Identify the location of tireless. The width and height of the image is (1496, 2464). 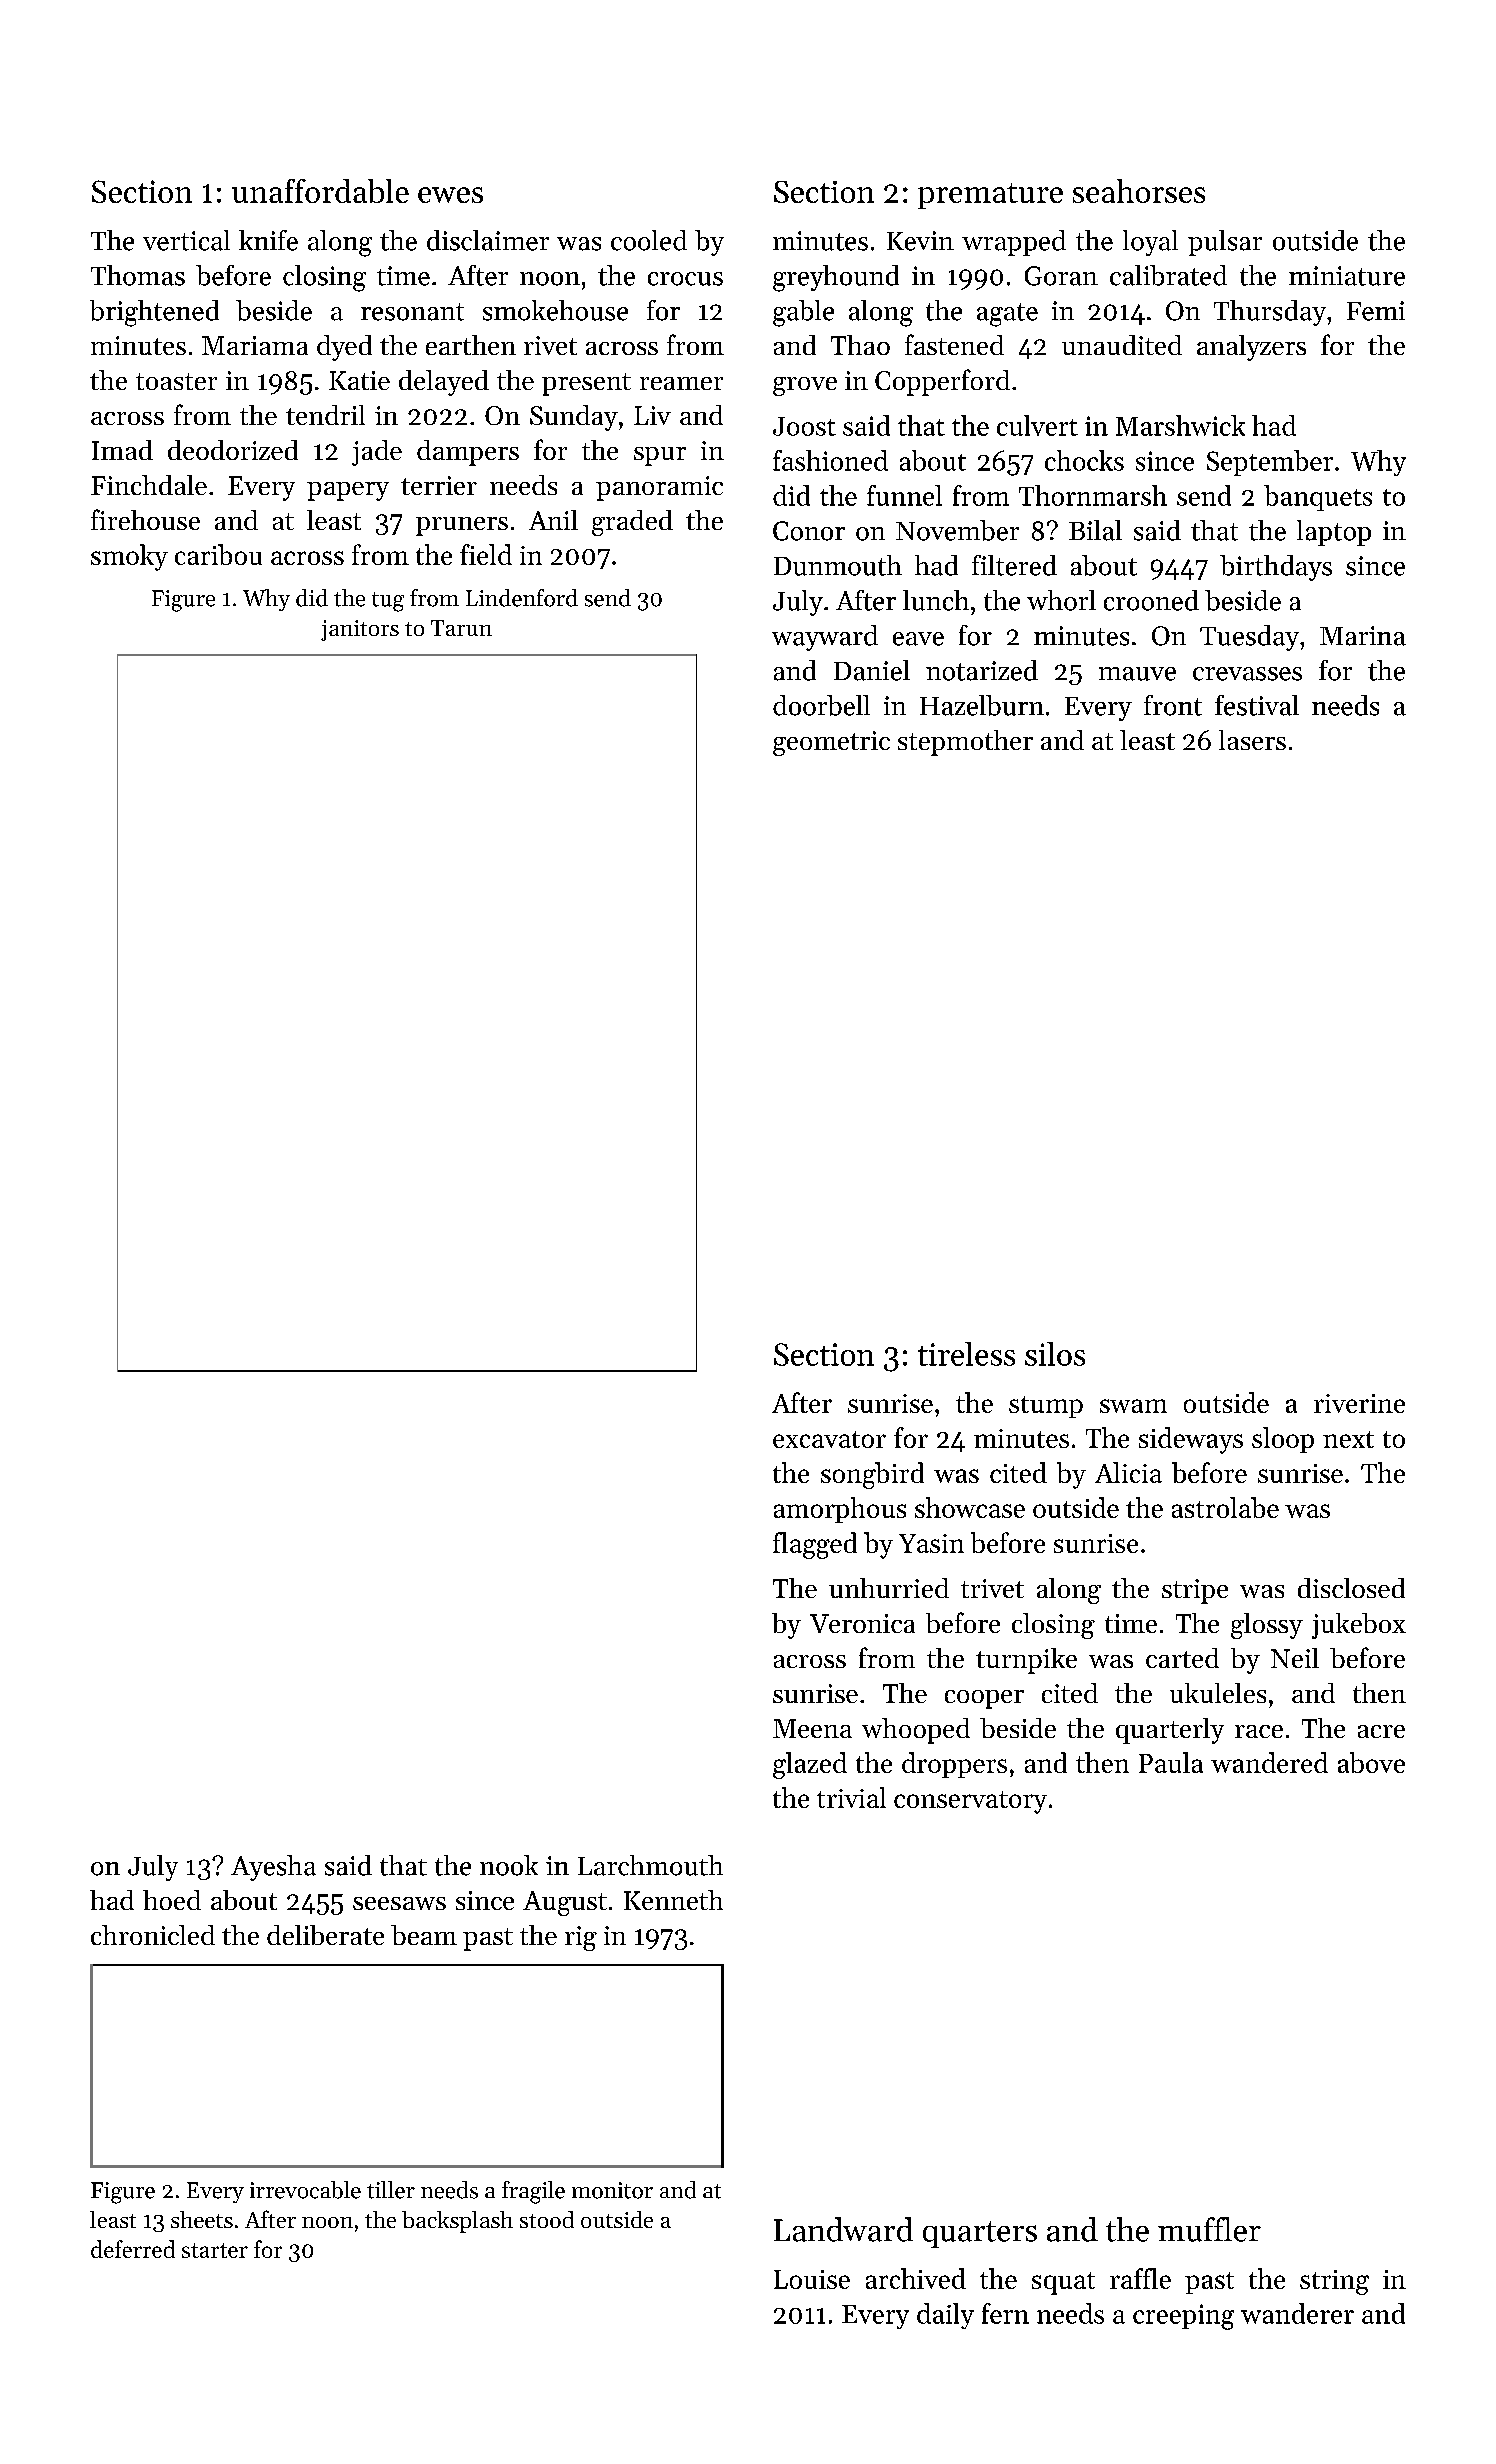
(966, 1354).
